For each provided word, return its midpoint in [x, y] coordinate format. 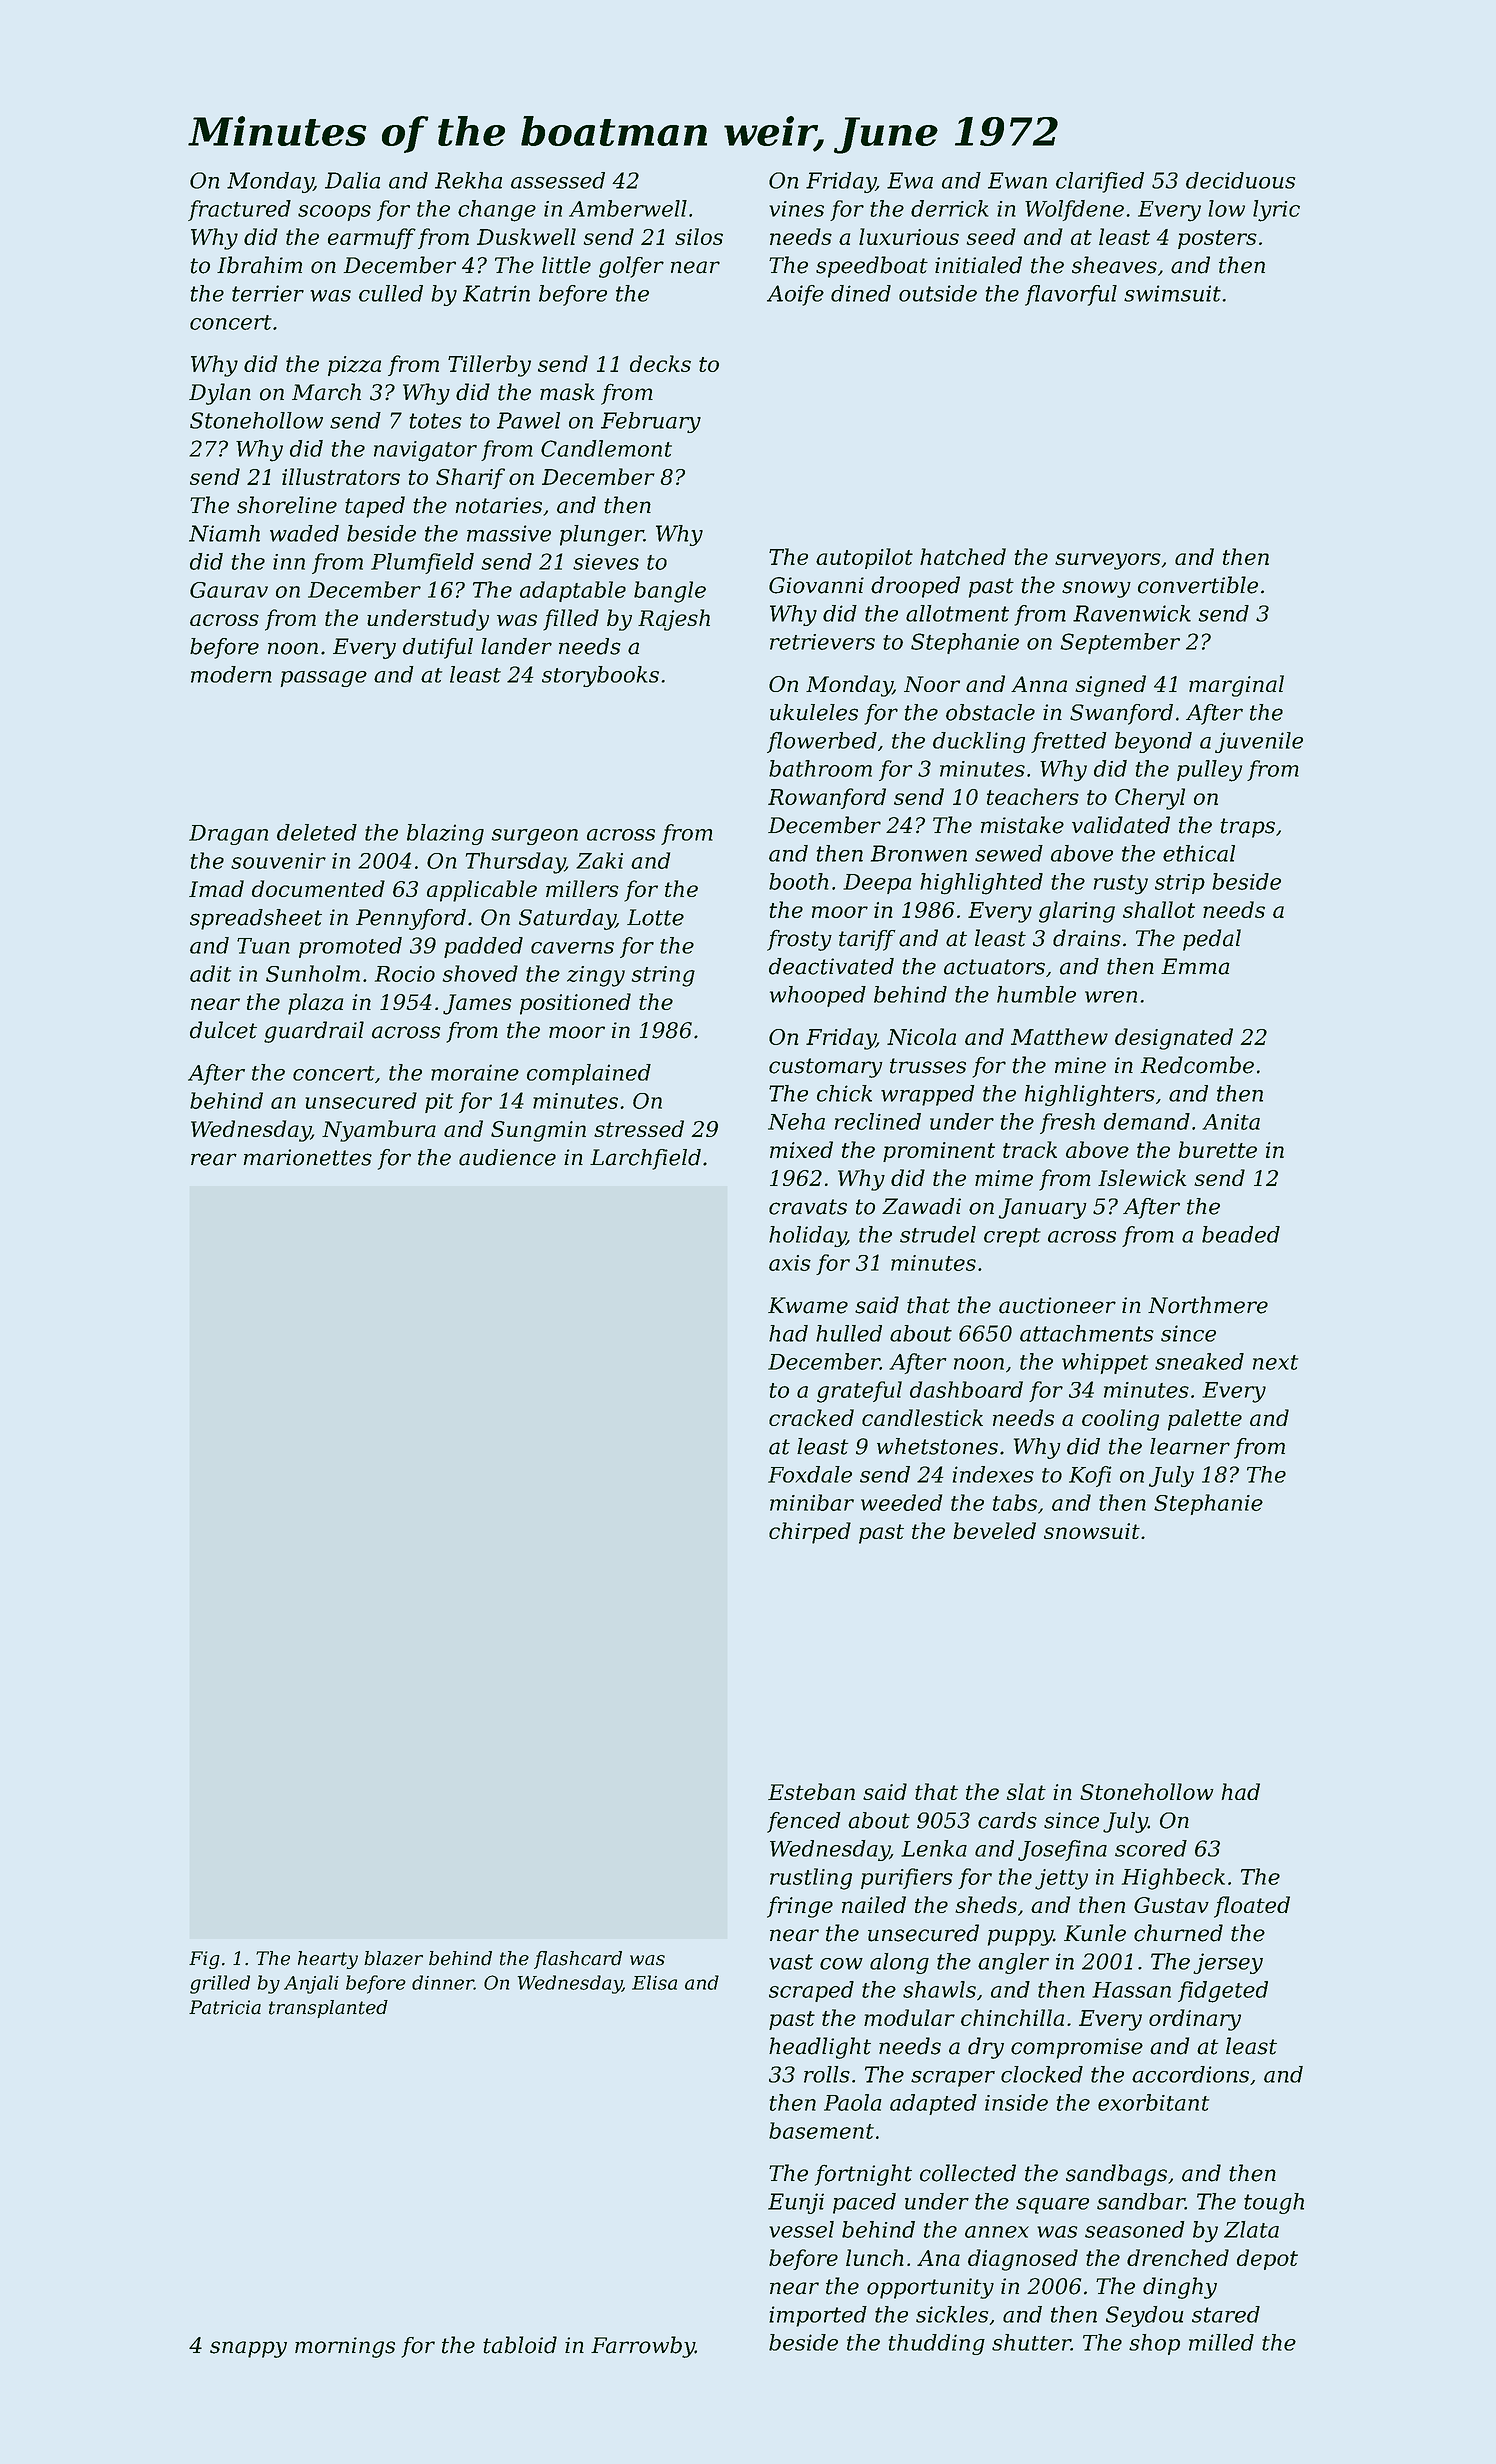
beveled [994, 1530]
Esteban [811, 1791]
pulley [1209, 771]
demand [1147, 1121]
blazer [393, 1958]
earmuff [372, 238]
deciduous [1240, 180]
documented [318, 888]
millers [582, 888]
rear [214, 1159]
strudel [938, 1234]
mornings [345, 2347]
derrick [950, 208]
